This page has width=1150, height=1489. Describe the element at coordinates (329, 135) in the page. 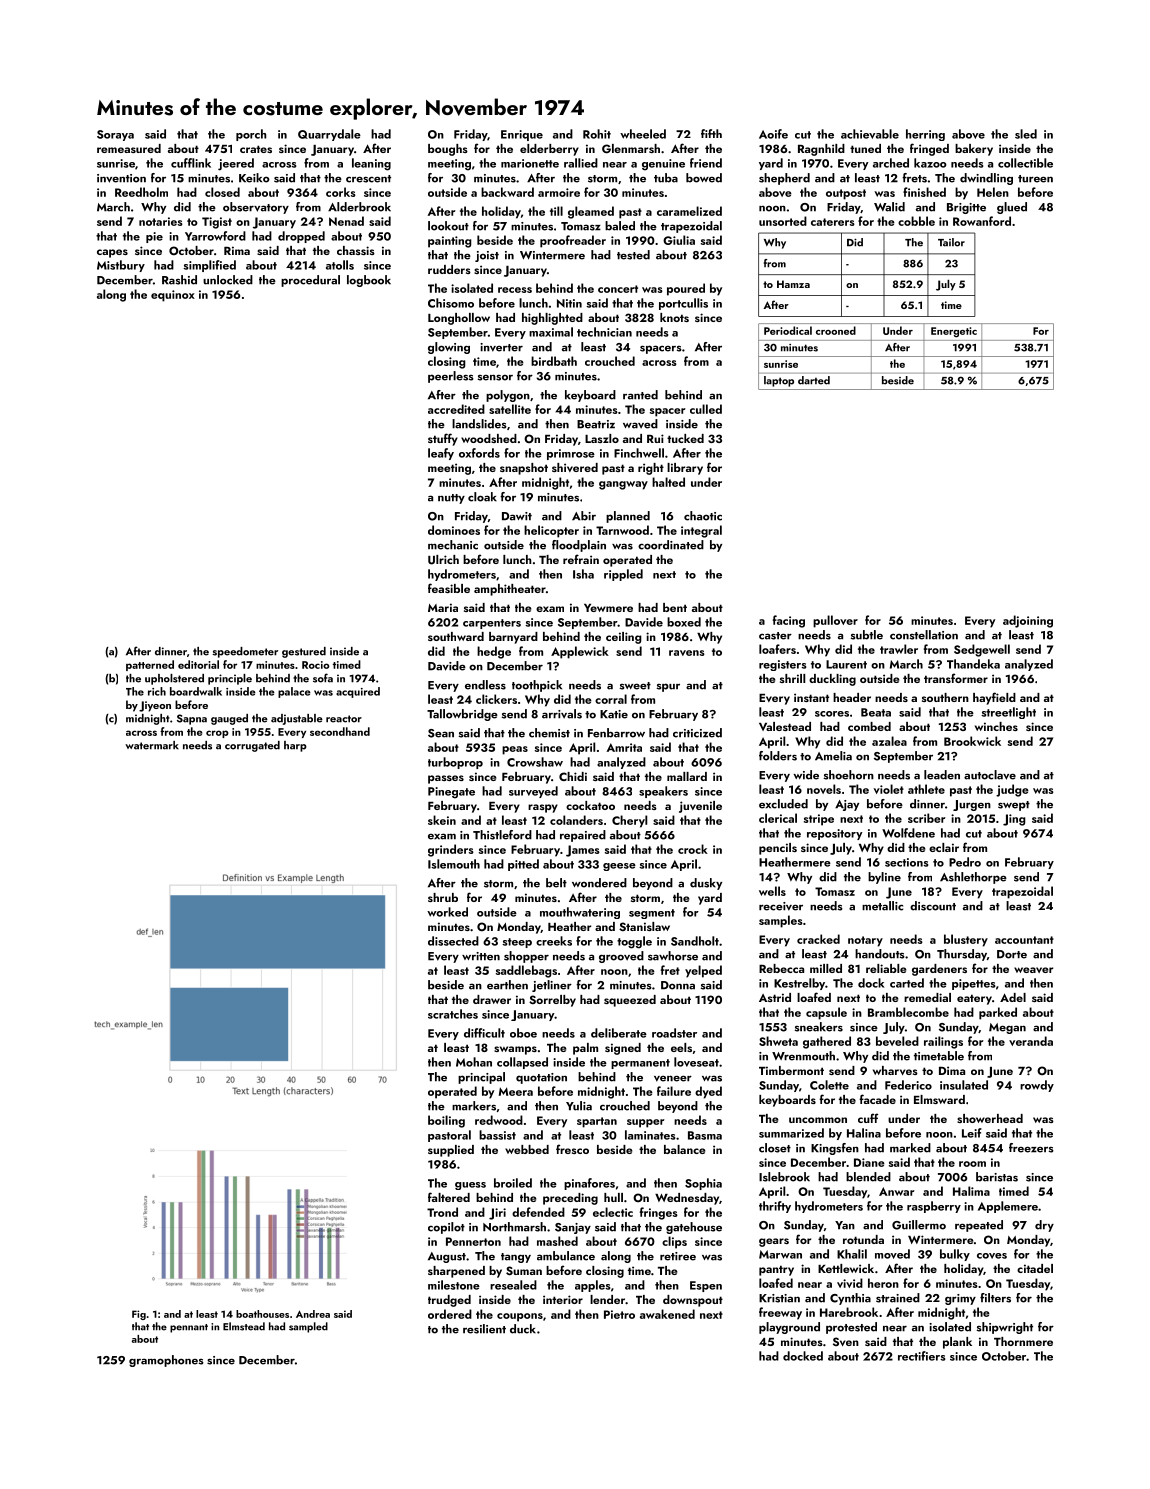

I see `Quarrydale` at that location.
